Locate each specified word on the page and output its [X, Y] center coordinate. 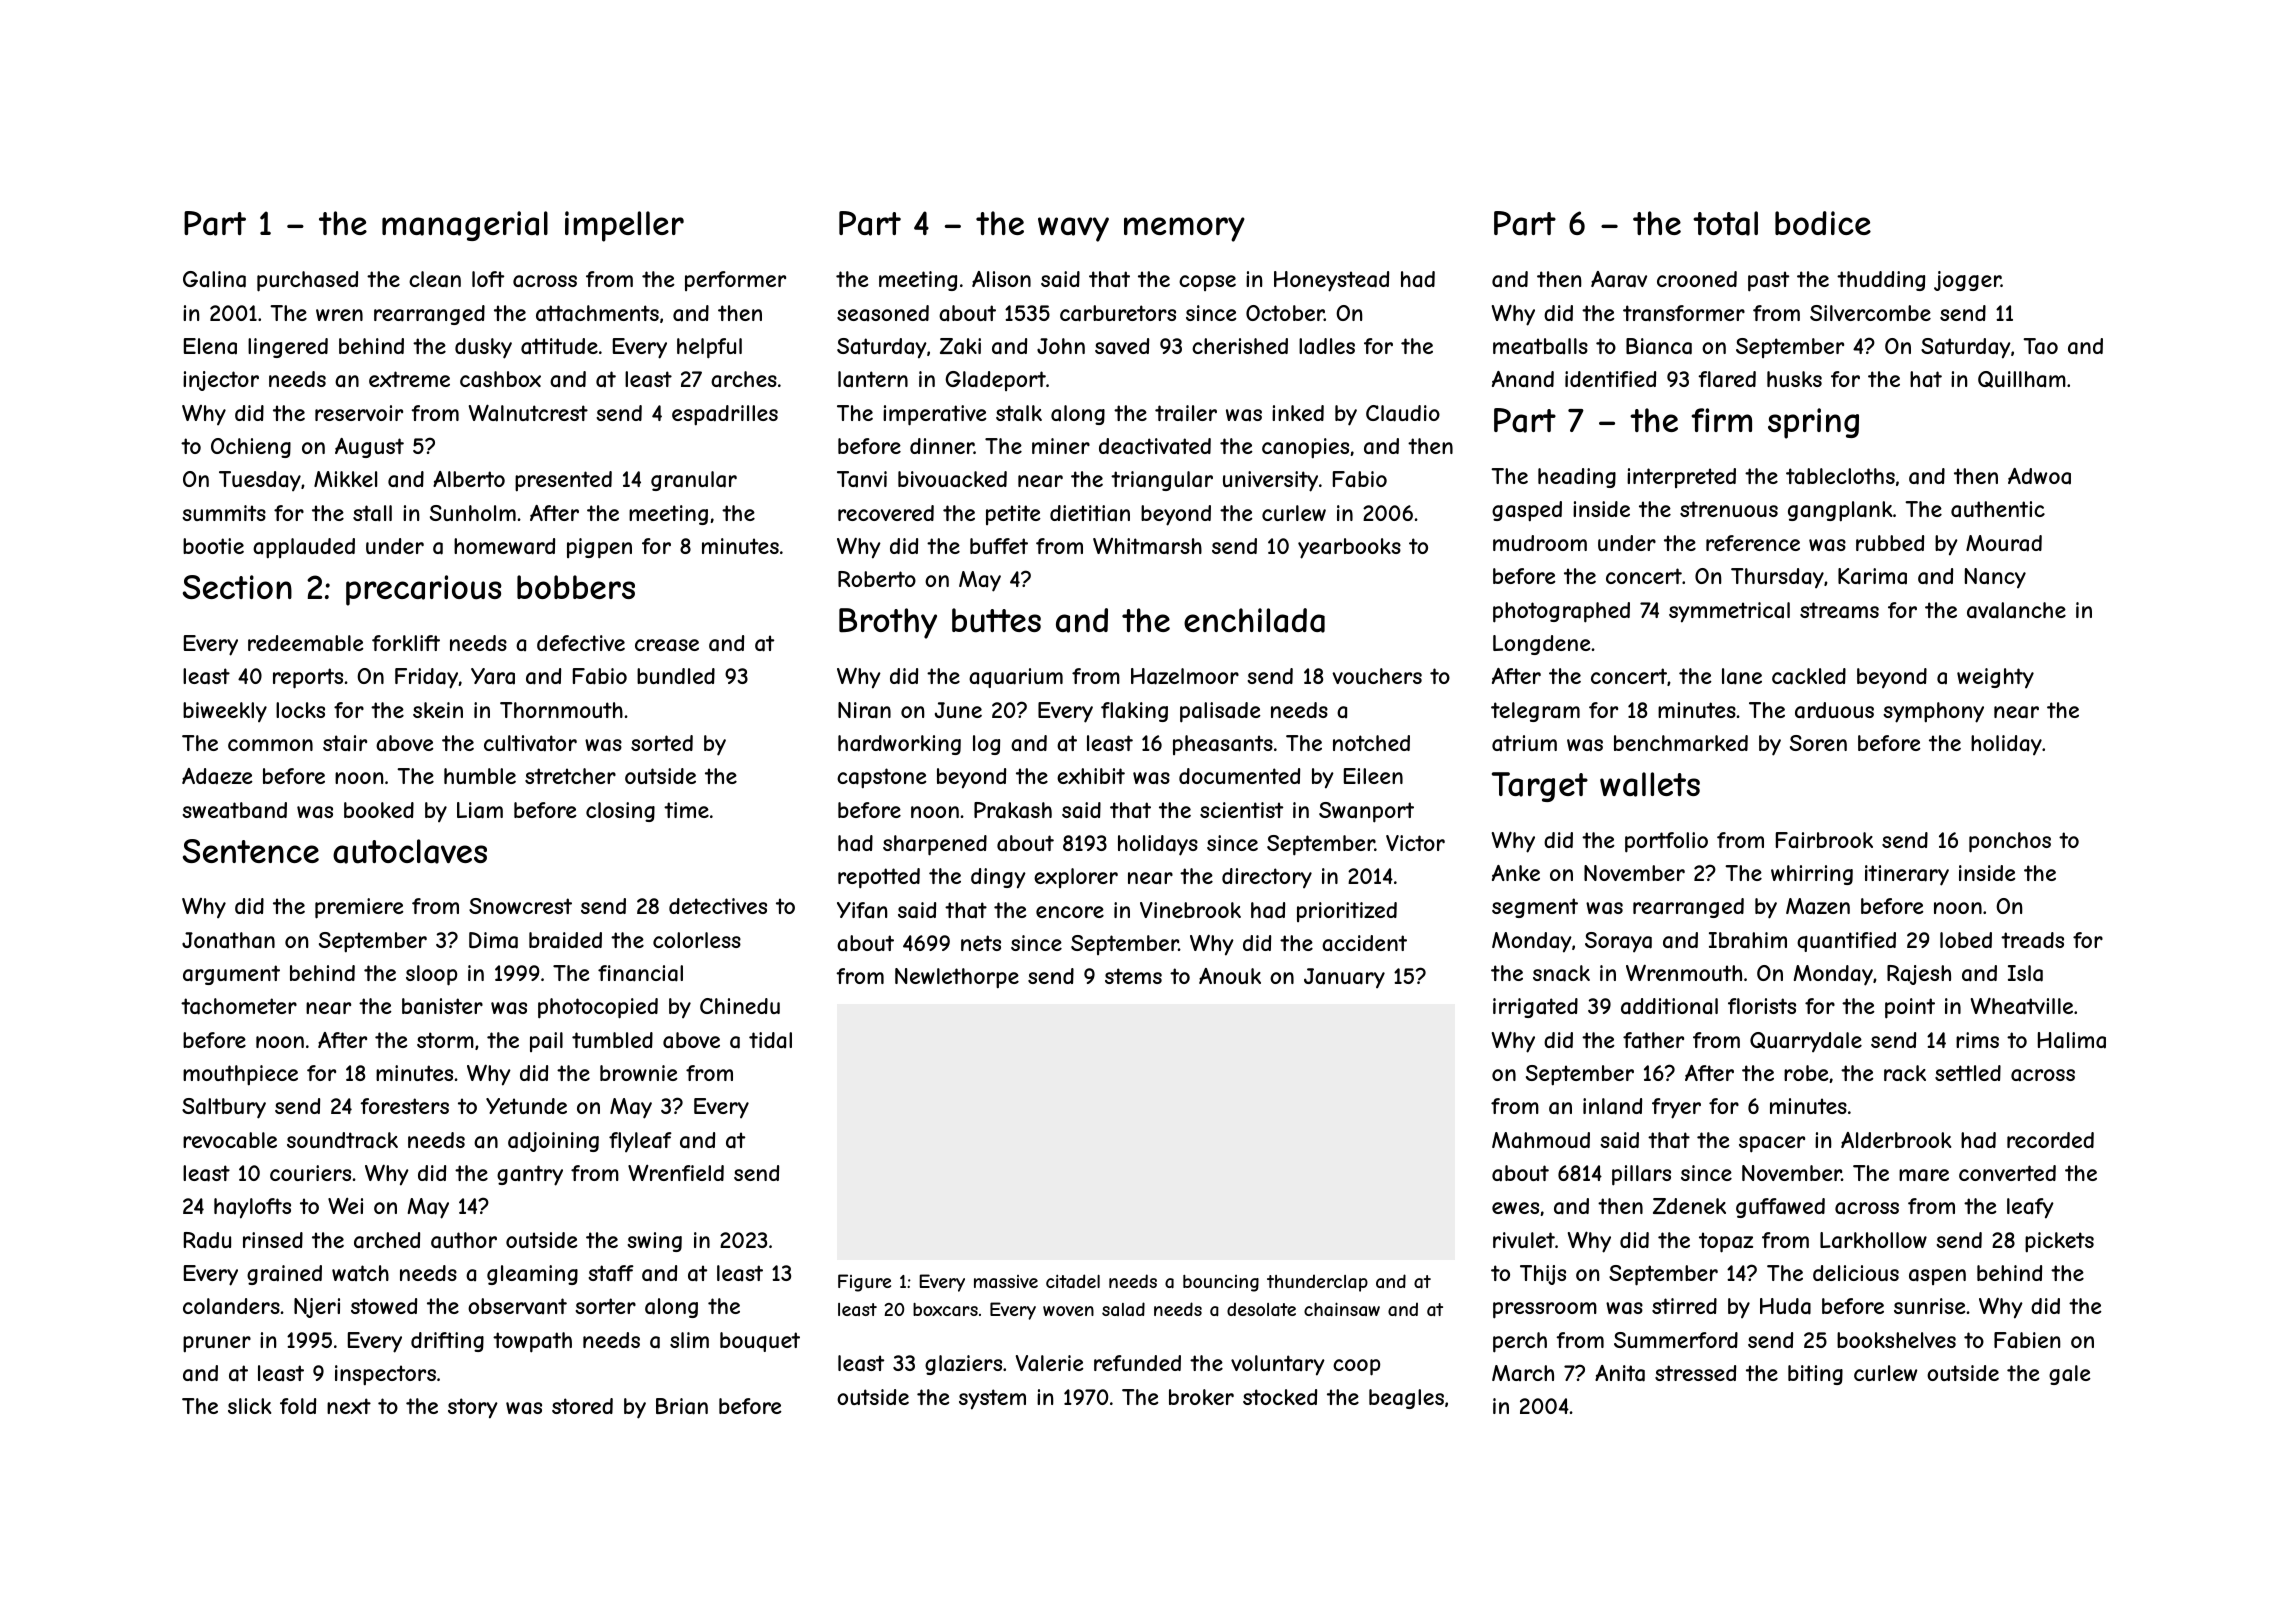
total [1725, 223]
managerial [465, 226]
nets [981, 943]
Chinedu [740, 1006]
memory [1184, 229]
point [1910, 1008]
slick [249, 1406]
